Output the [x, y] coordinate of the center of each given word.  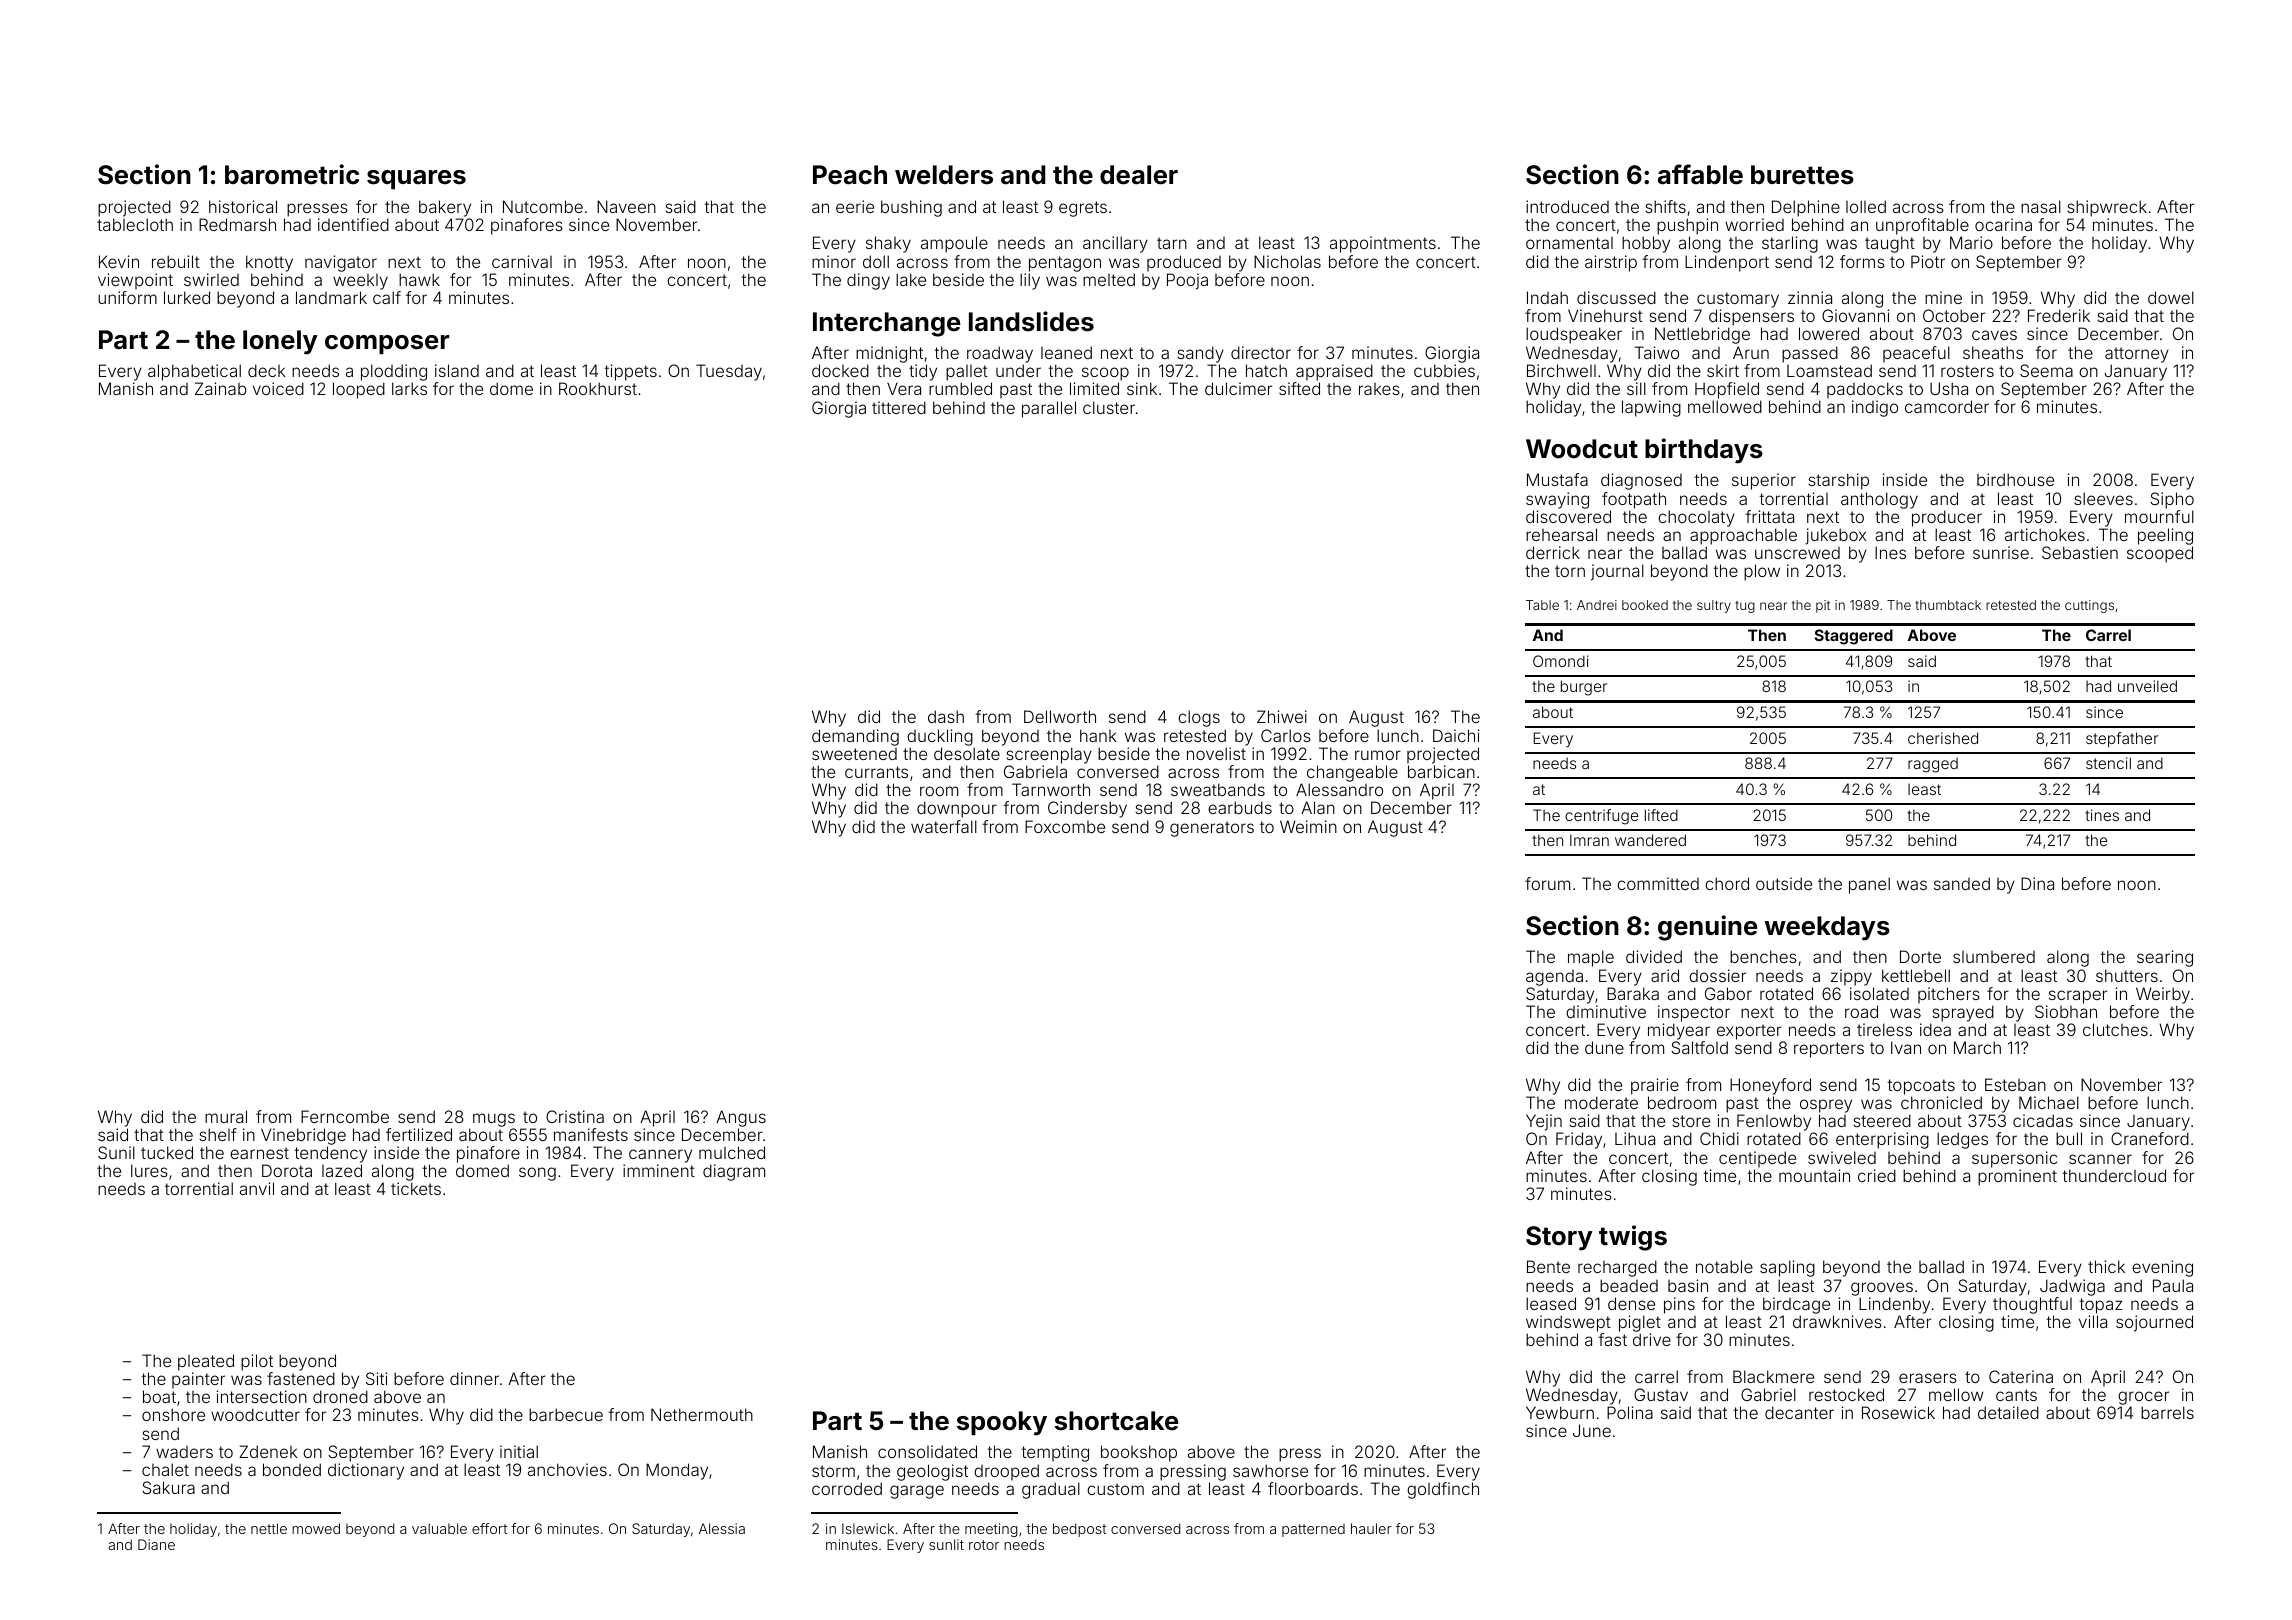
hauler [1371, 1528]
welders [944, 175]
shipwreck [2107, 208]
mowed [316, 1528]
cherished [1943, 738]
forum [1547, 883]
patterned [1313, 1530]
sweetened [854, 754]
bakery [445, 208]
